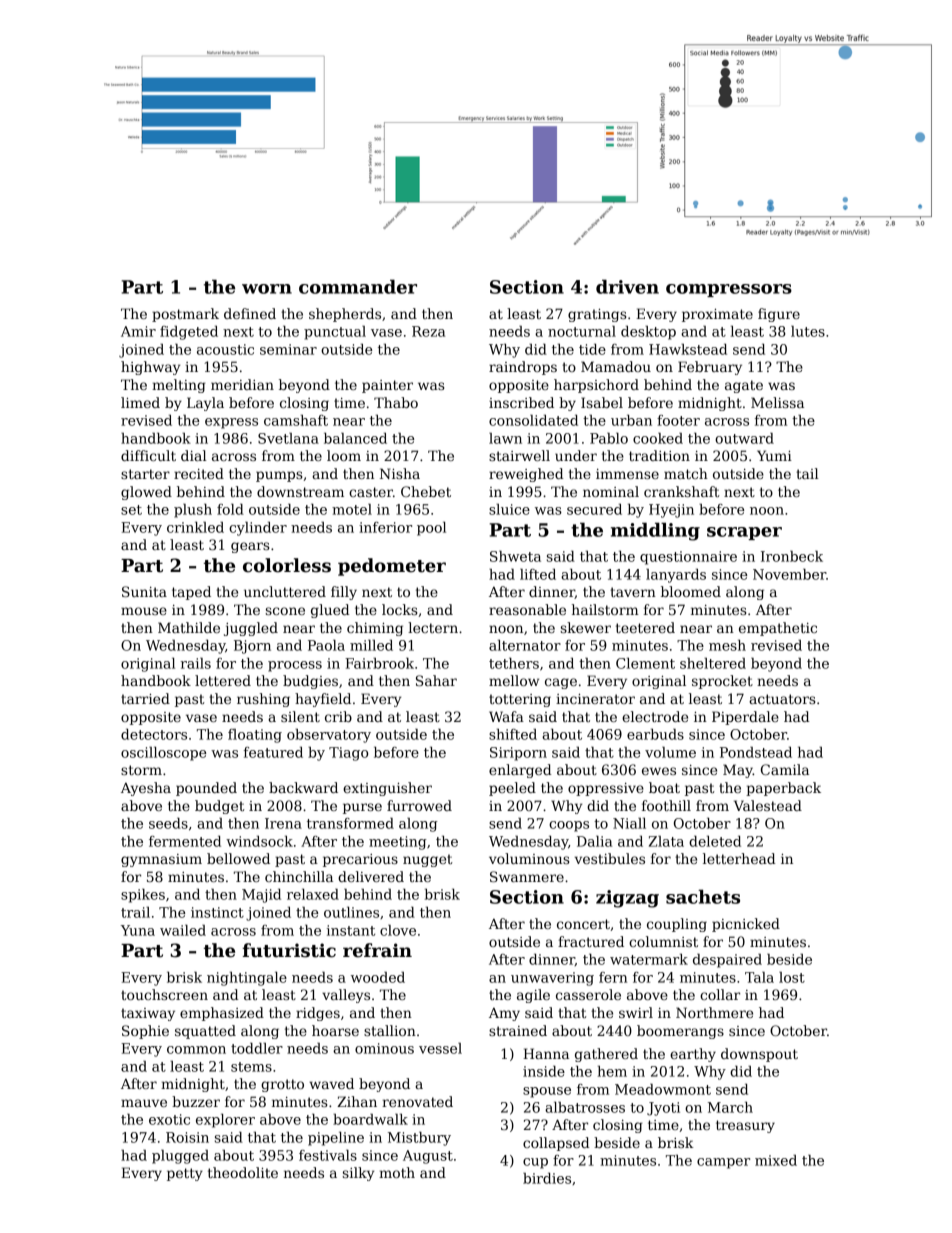 The height and width of the screenshot is (1233, 952). Describe the element at coordinates (759, 1055) in the screenshot. I see `downspout` at that location.
